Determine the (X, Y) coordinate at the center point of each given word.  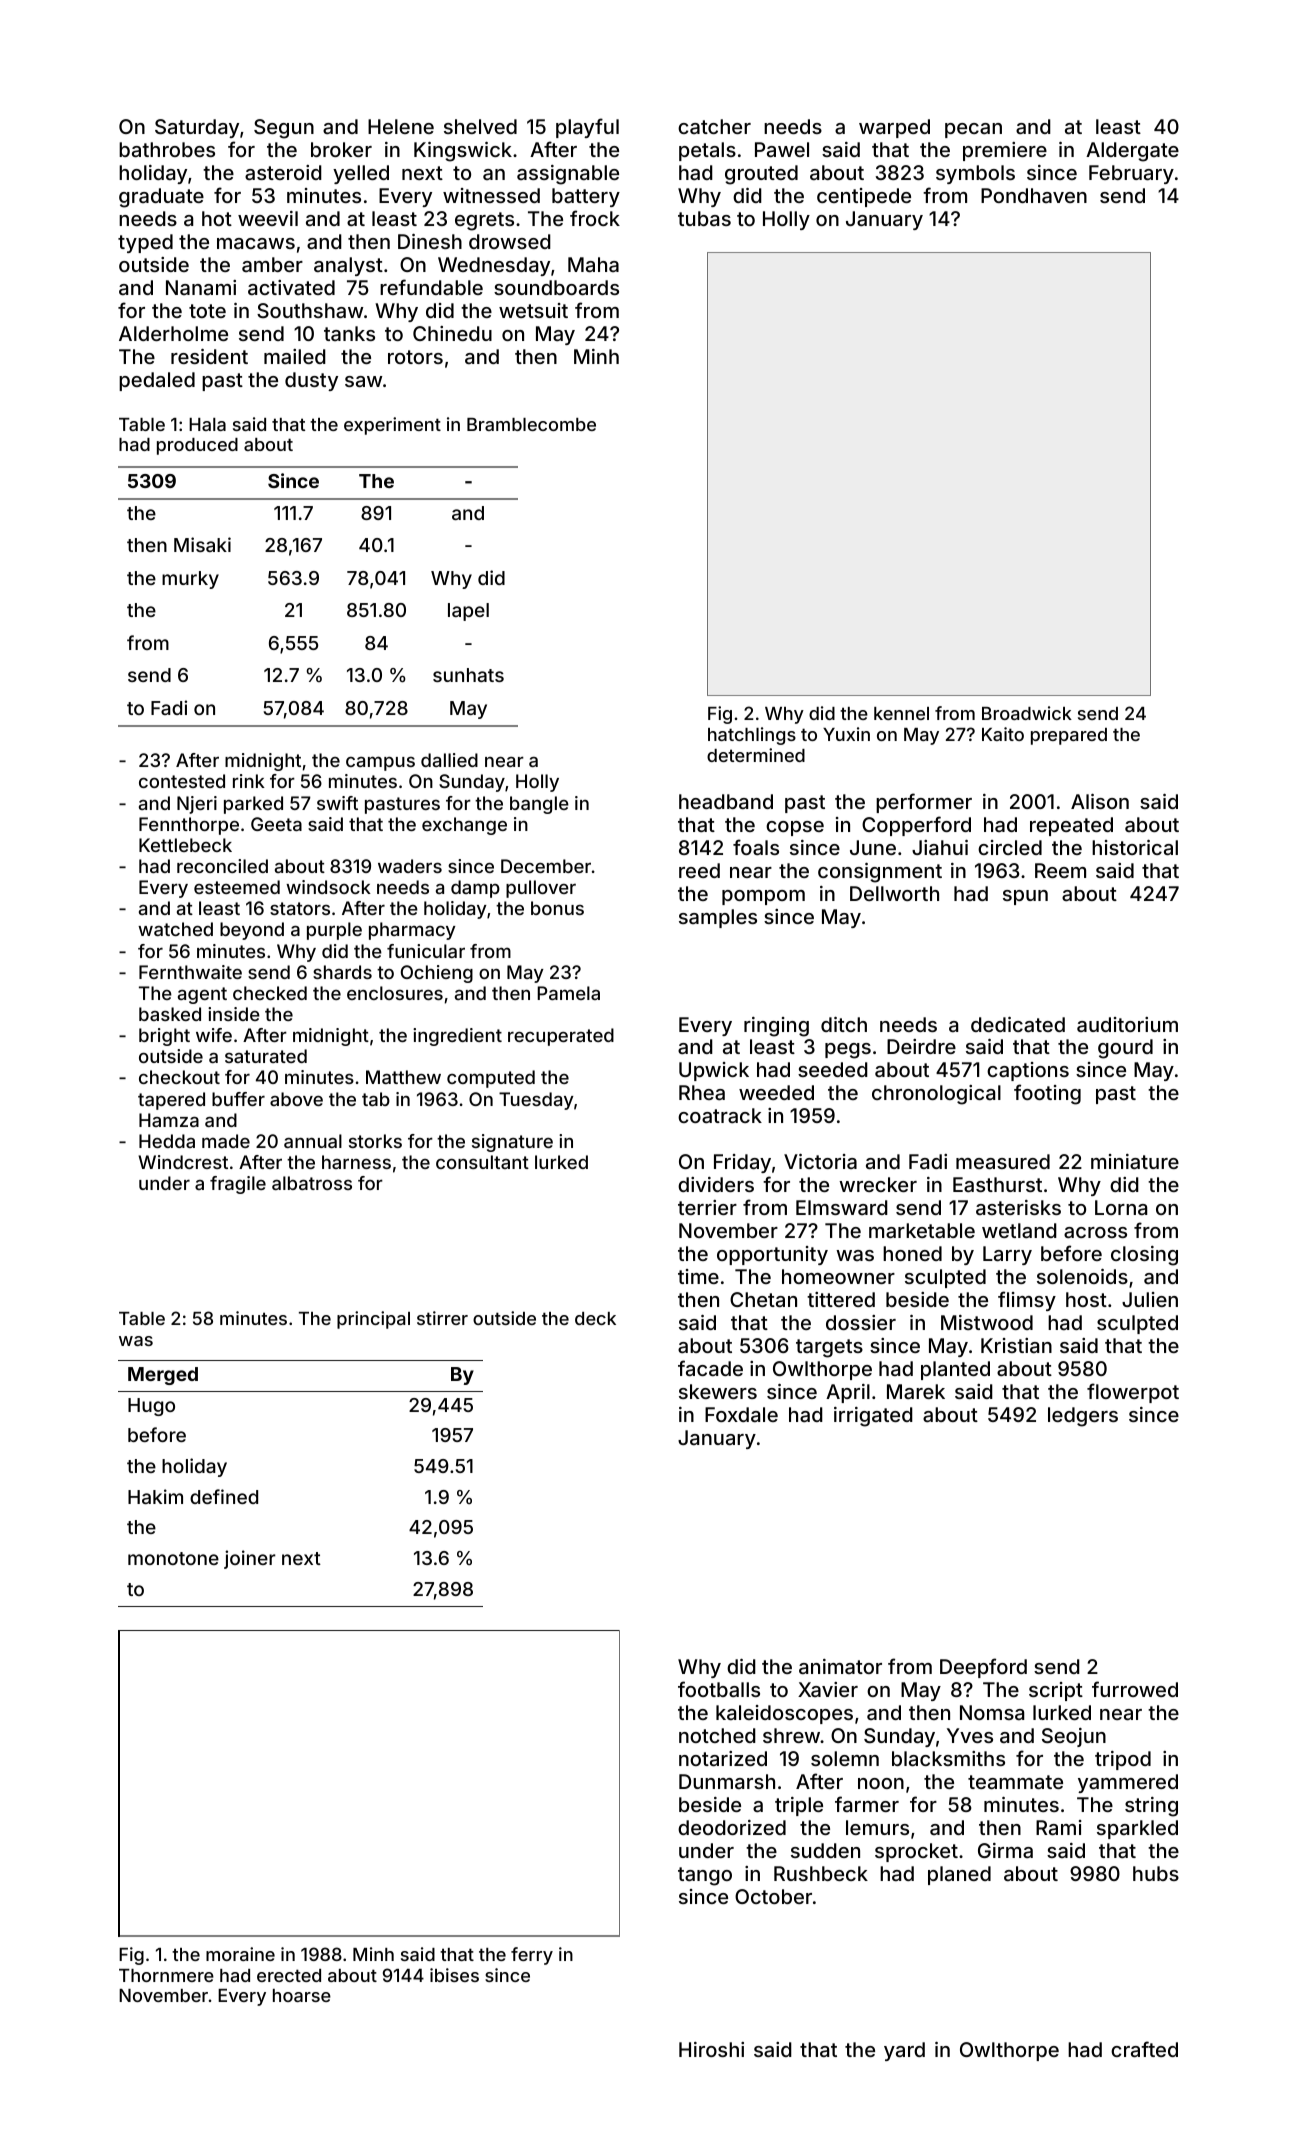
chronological (936, 1095)
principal (373, 1320)
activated (291, 287)
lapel (468, 612)
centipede (864, 197)
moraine (240, 1954)
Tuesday (536, 1101)
